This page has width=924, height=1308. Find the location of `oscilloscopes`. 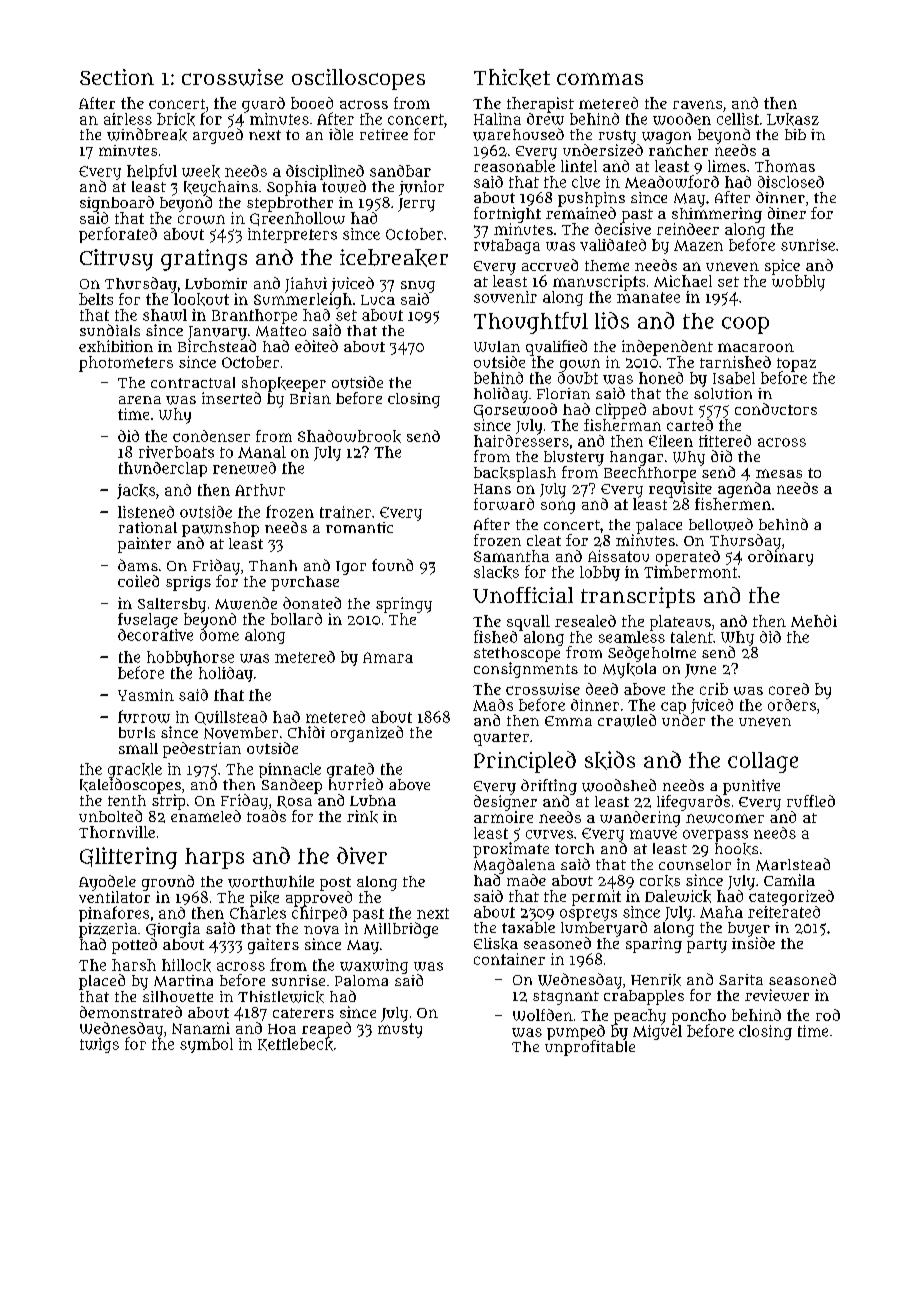

oscilloscopes is located at coordinates (358, 79).
